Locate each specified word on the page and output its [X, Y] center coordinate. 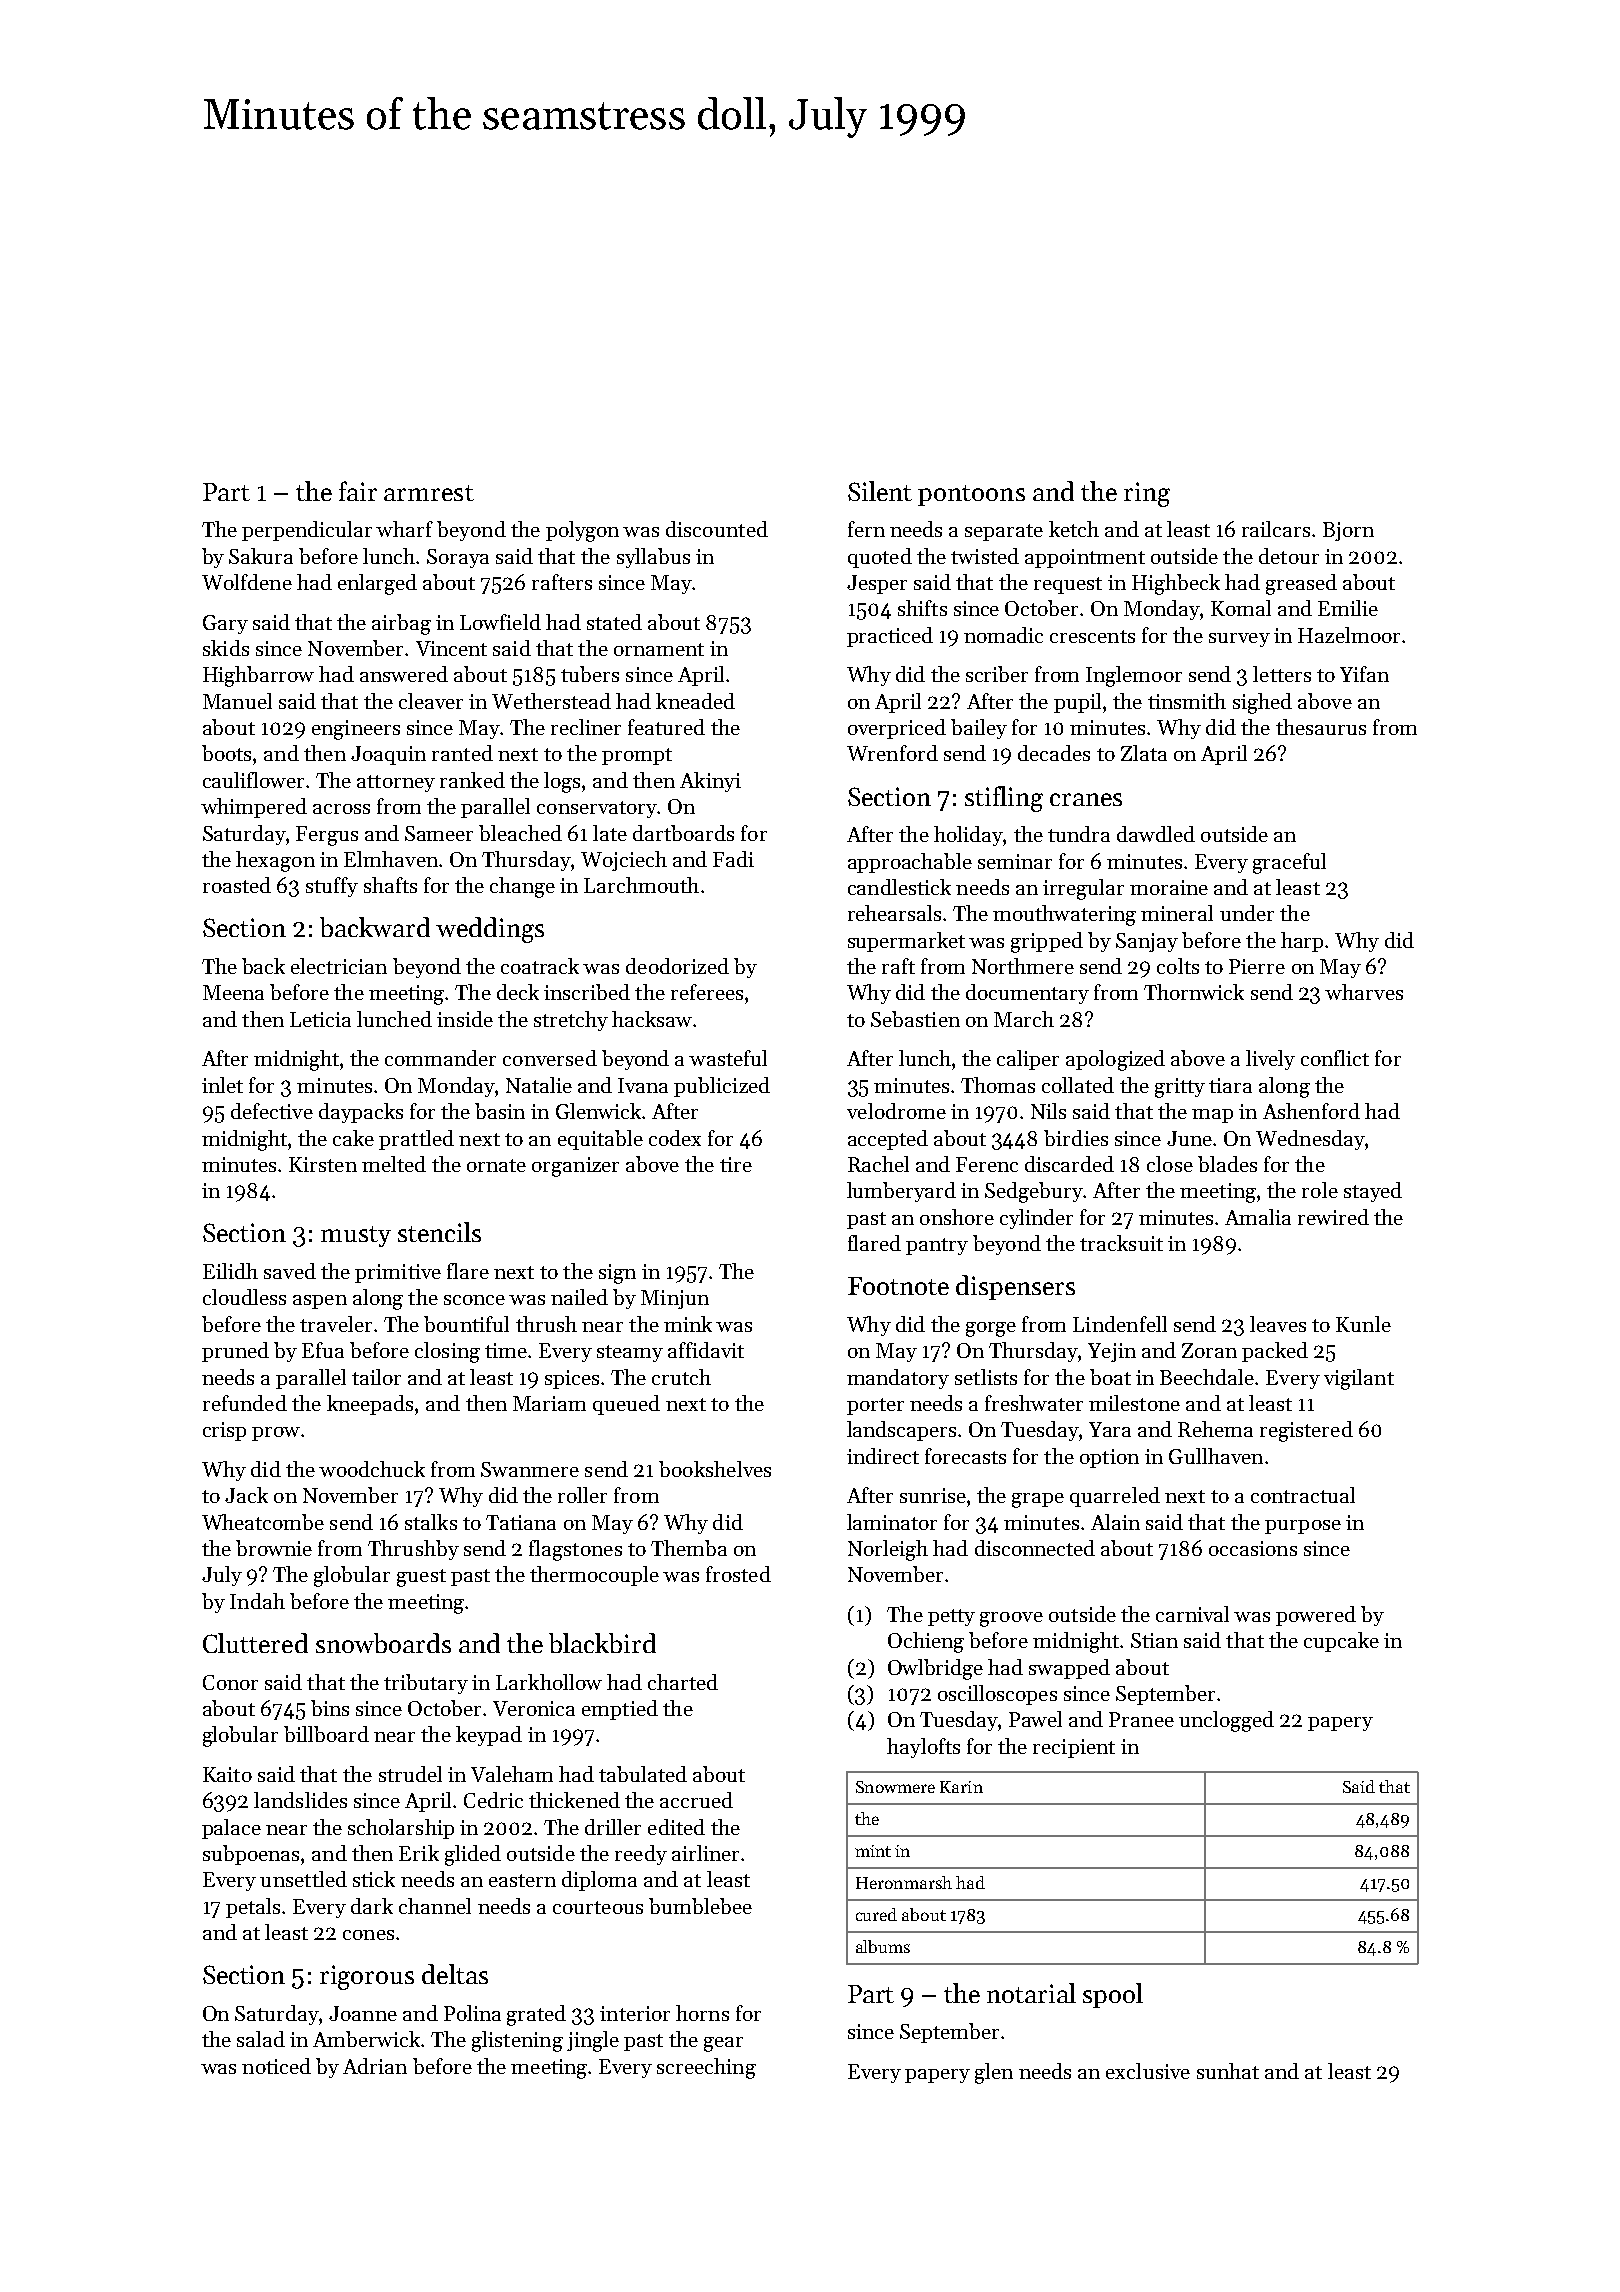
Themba [689, 1548]
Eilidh [230, 1271]
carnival [1192, 1614]
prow [276, 1434]
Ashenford [1311, 1111]
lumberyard [901, 1192]
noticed [276, 2066]
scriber [997, 674]
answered [404, 674]
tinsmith [1187, 701]
